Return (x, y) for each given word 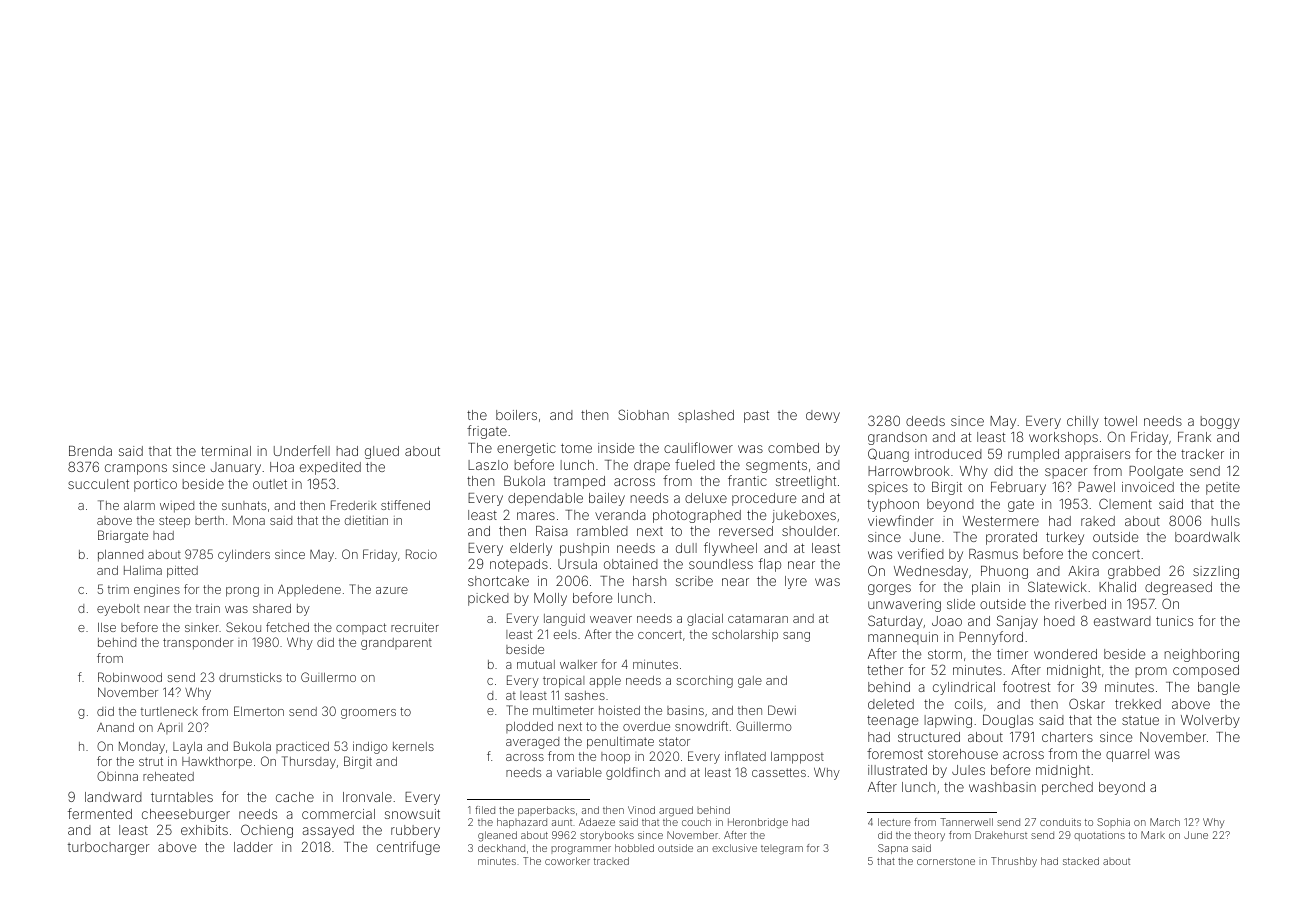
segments (776, 466)
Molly (550, 599)
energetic (526, 449)
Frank (1194, 437)
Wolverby (1210, 721)
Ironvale (367, 797)
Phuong (1004, 572)
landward (113, 797)
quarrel (1127, 755)
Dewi (782, 710)
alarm (139, 505)
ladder (253, 847)
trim (118, 589)
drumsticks (250, 677)
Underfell (302, 450)
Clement (1125, 503)
